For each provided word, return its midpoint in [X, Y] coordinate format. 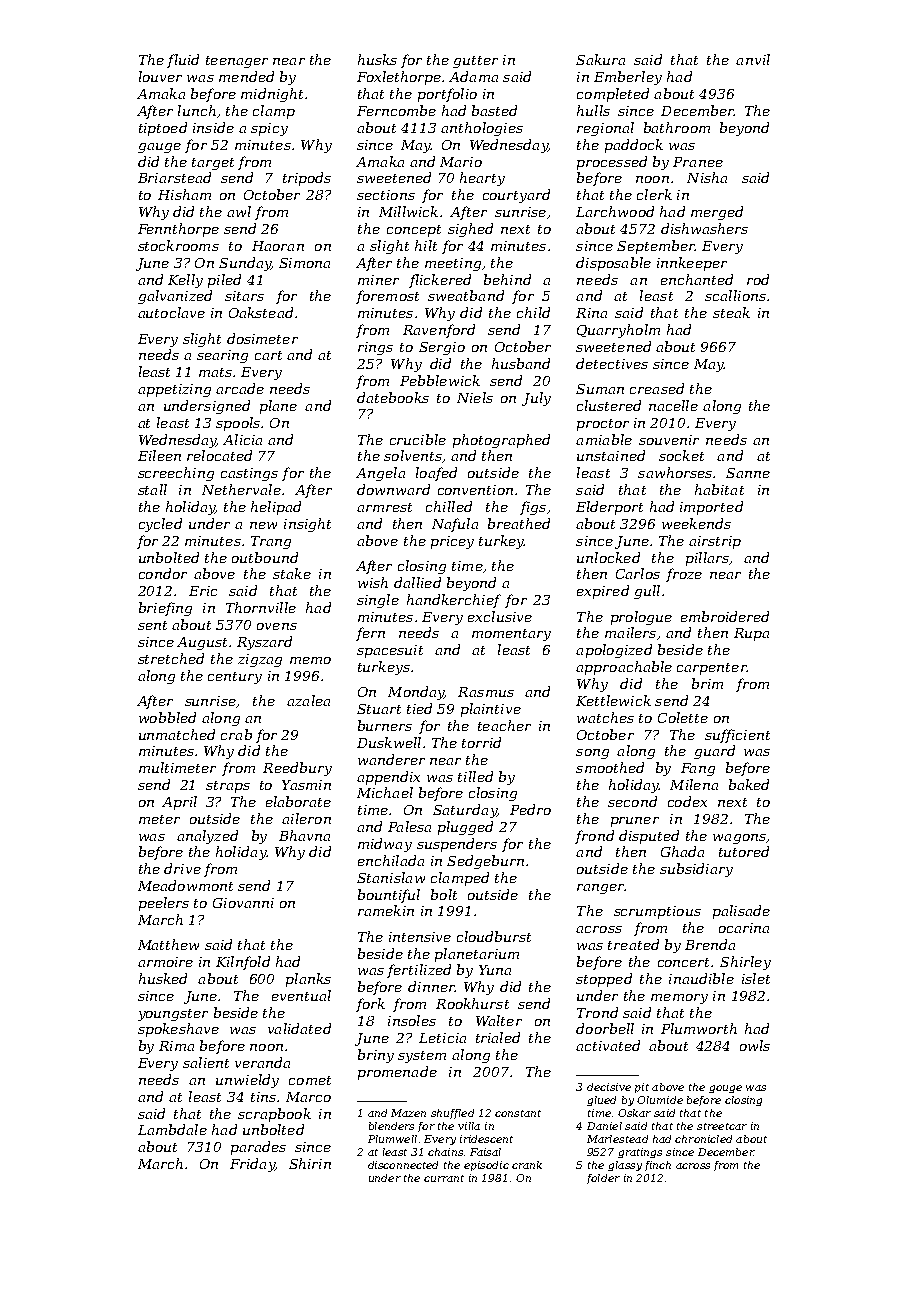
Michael [385, 792]
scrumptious [657, 912]
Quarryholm [618, 331]
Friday [252, 1165]
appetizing [174, 390]
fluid [183, 61]
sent [152, 625]
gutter [475, 62]
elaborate [298, 801]
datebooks [393, 397]
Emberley [628, 78]
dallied [417, 582]
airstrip [715, 542]
